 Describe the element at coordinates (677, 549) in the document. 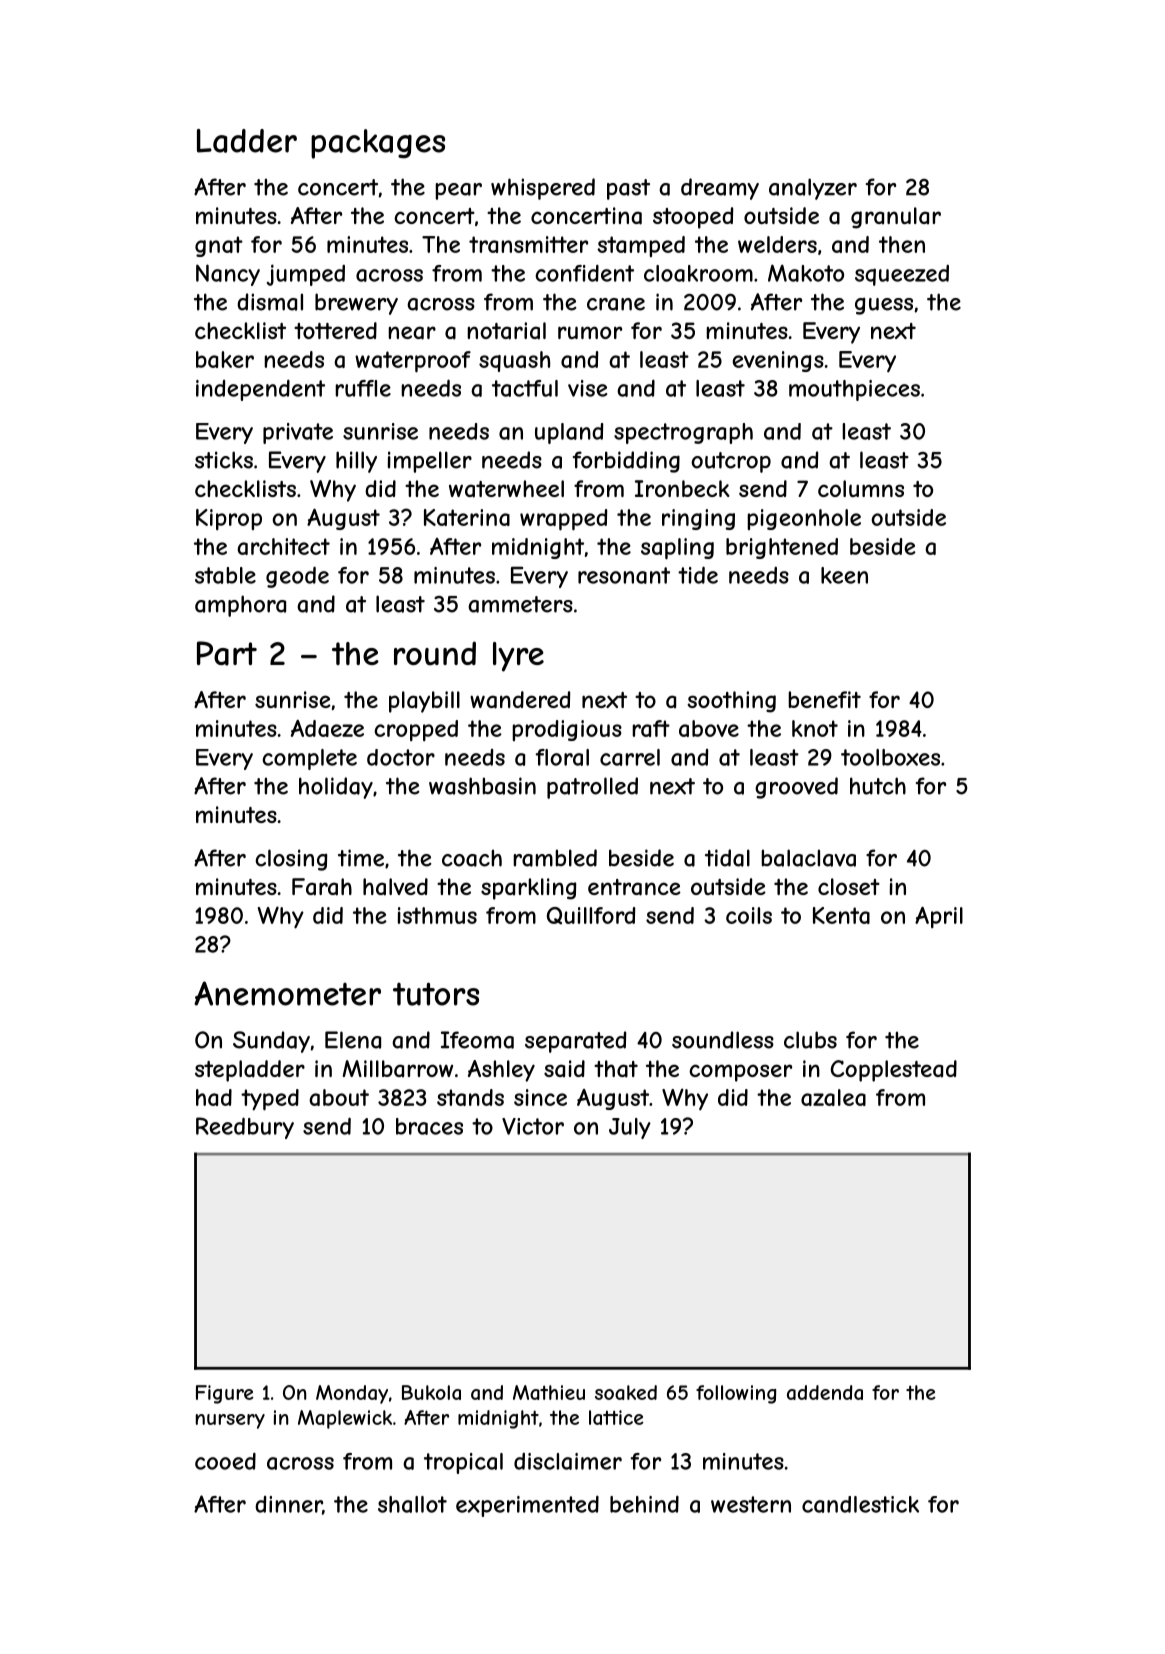

I see `sapling` at that location.
